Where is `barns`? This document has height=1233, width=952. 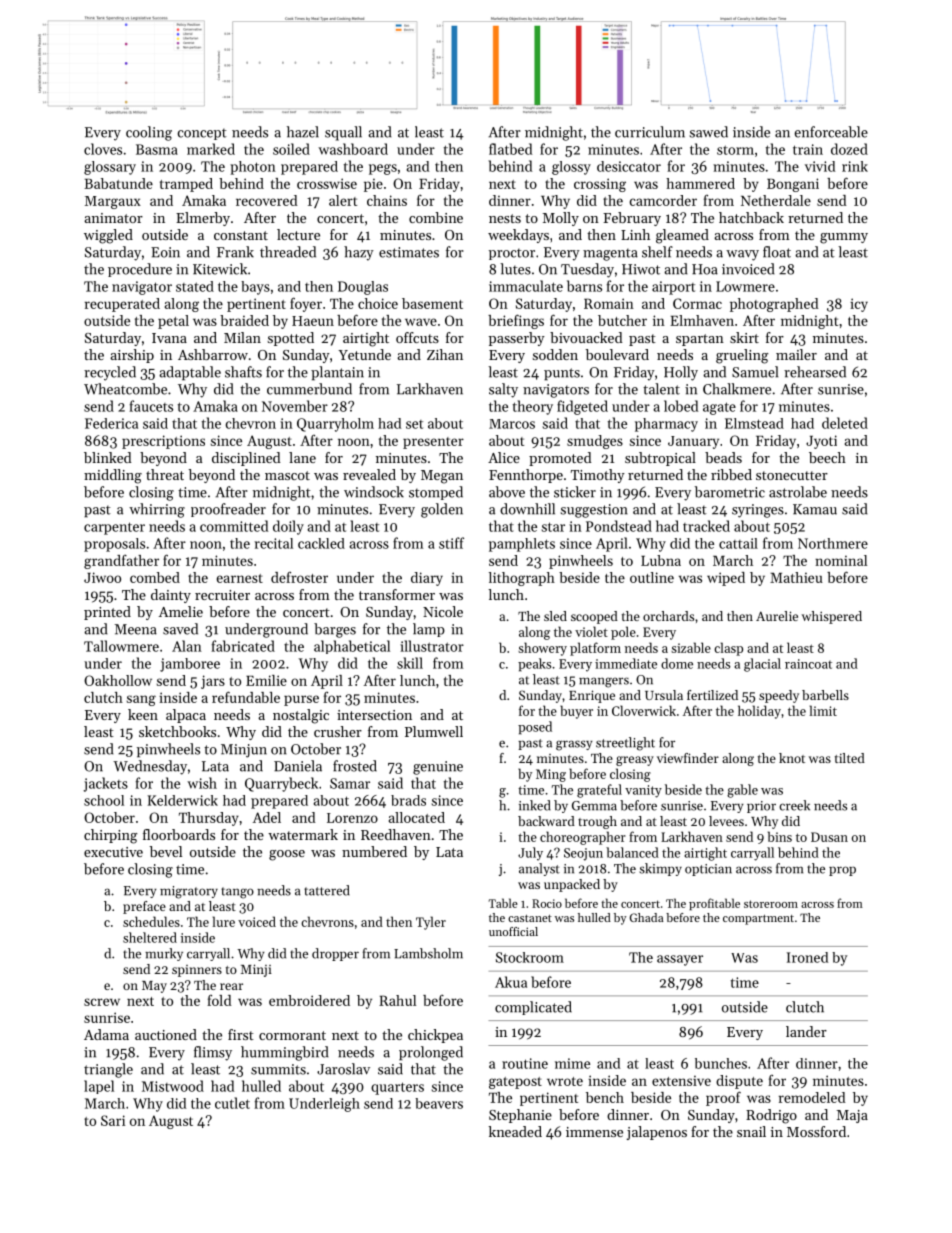
barns is located at coordinates (584, 286).
